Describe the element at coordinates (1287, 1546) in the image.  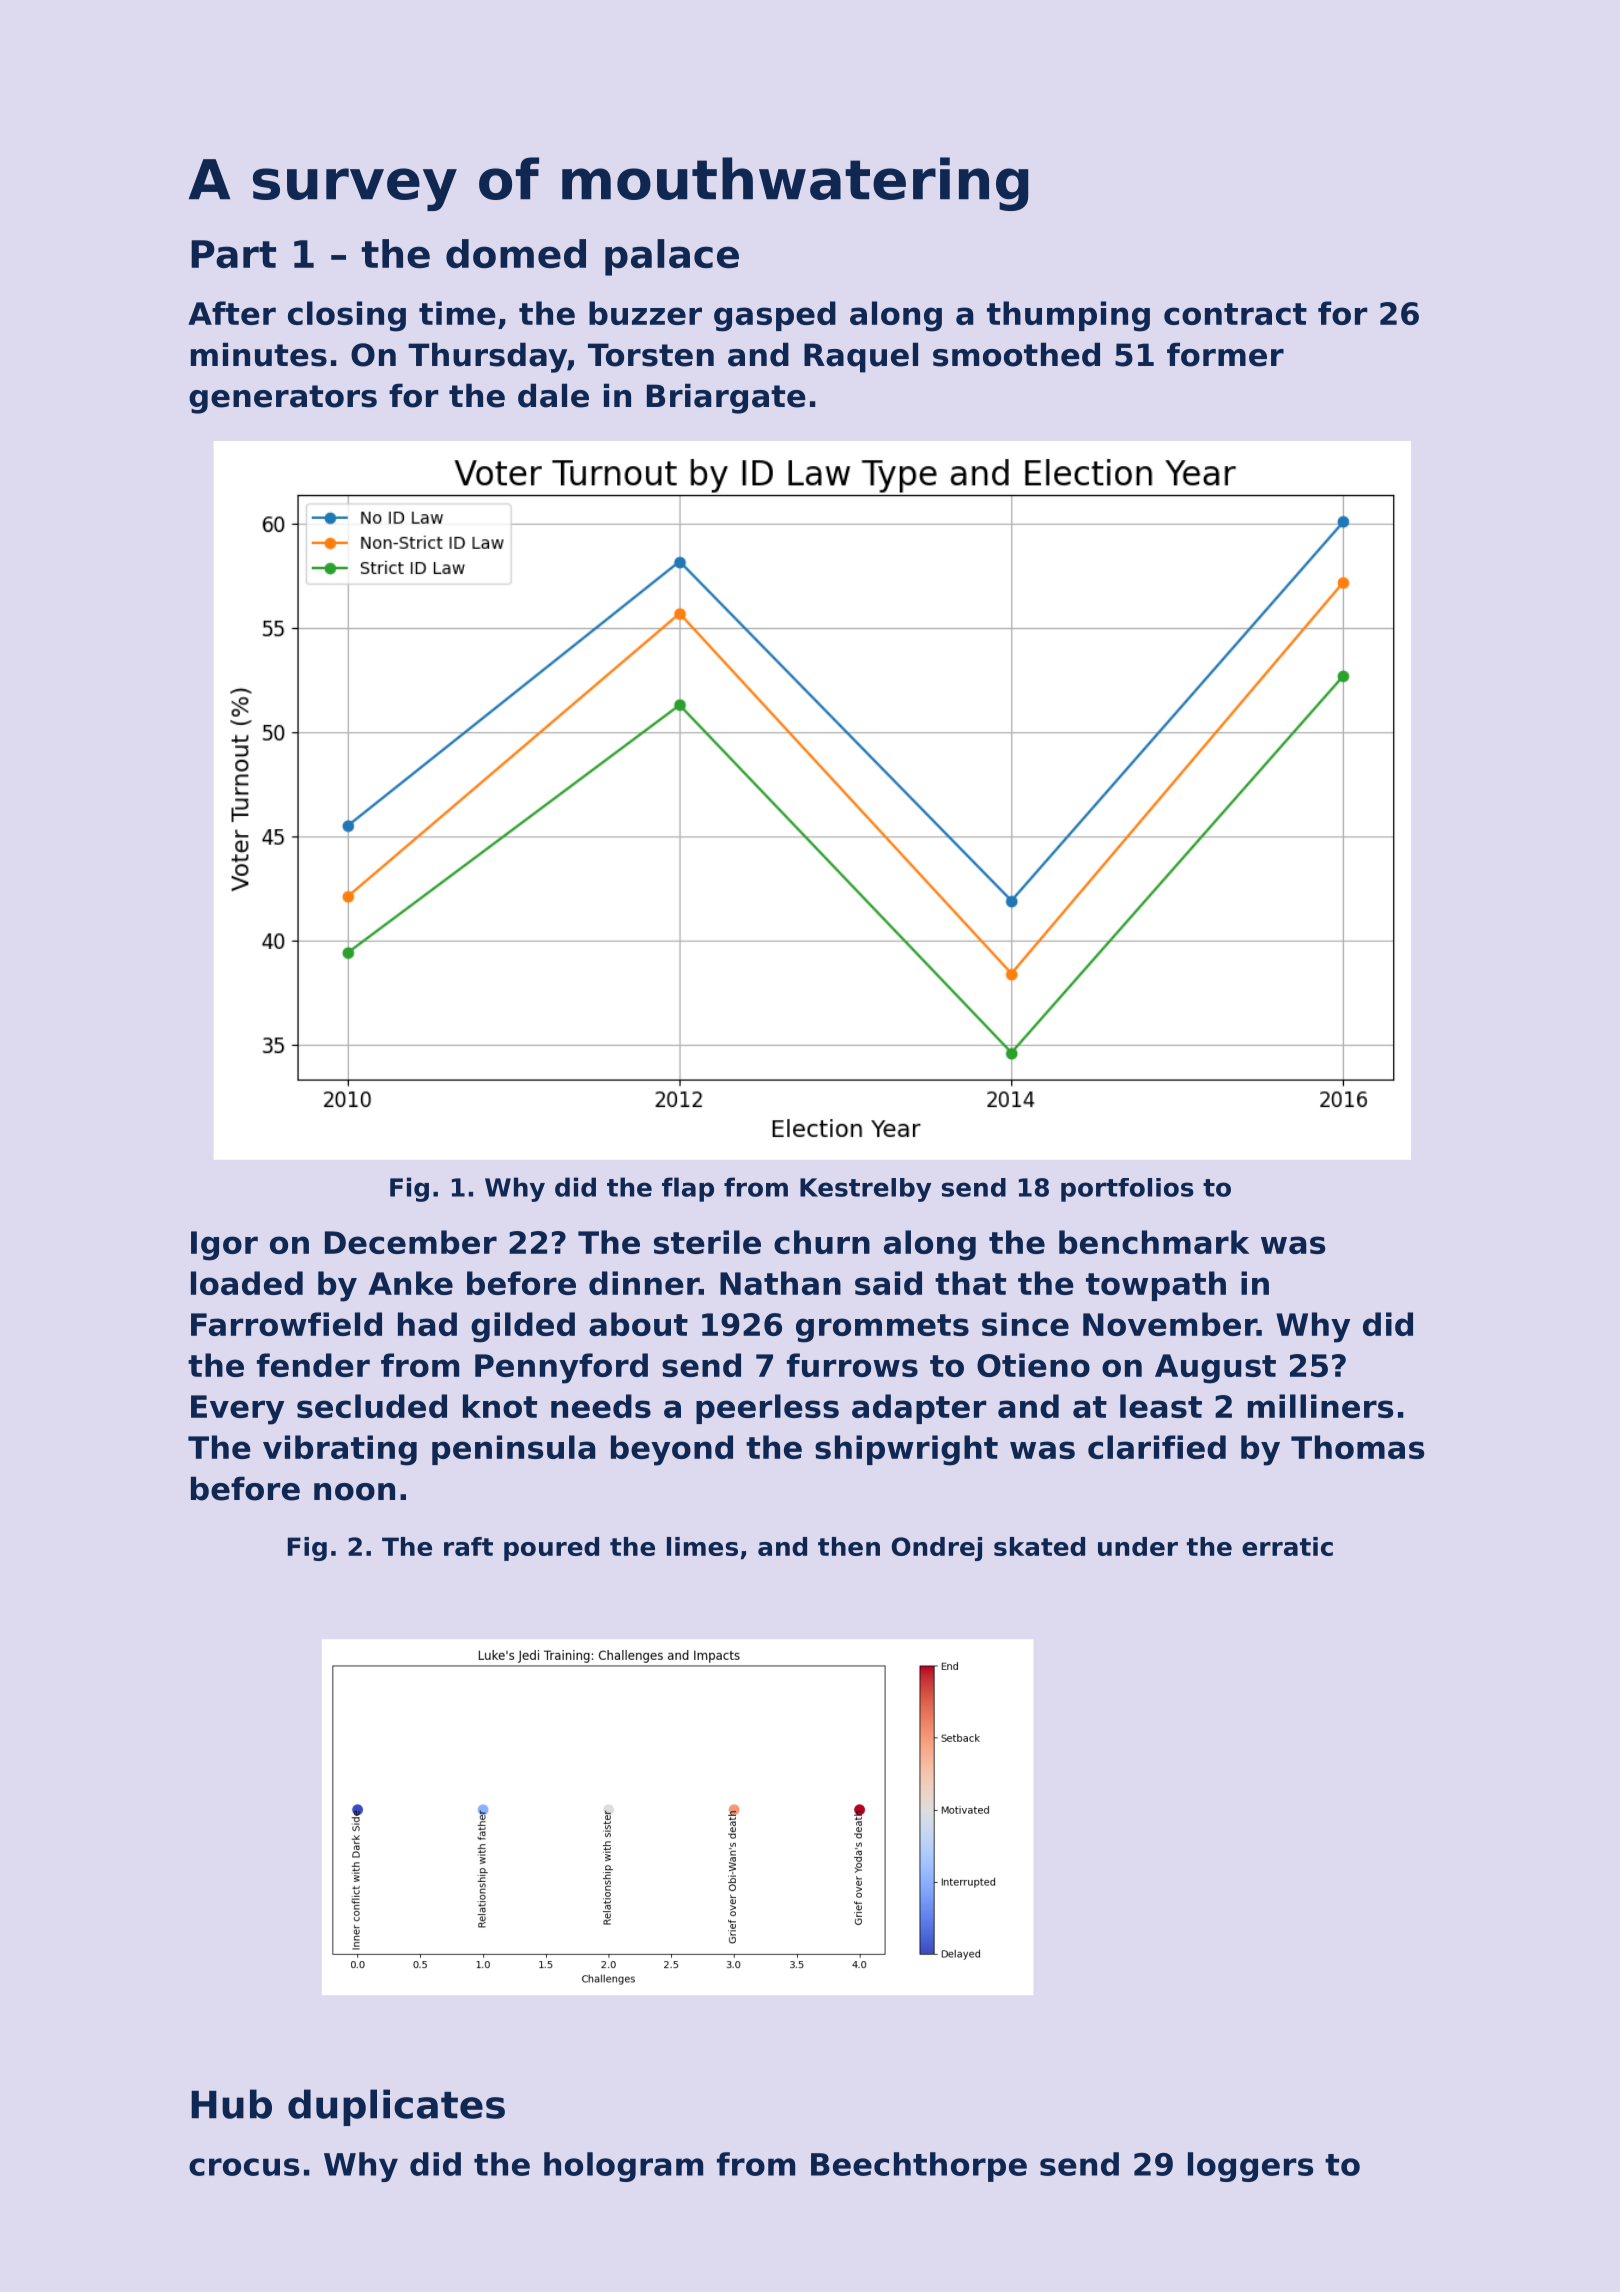
I see `erratic` at that location.
